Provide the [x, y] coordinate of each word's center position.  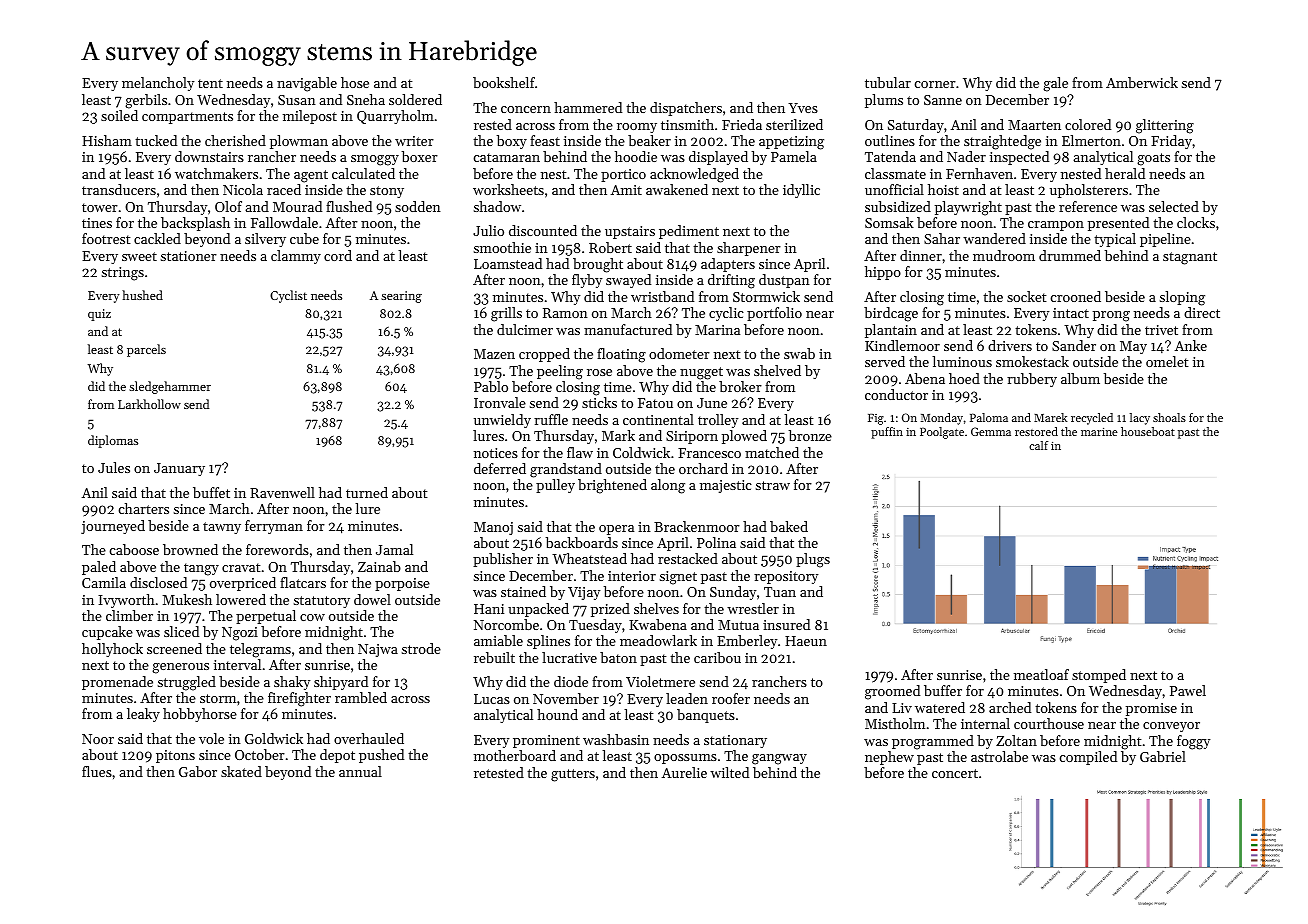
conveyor [1171, 727]
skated [241, 771]
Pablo [491, 386]
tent [210, 83]
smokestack [1032, 361]
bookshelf [504, 82]
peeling [560, 372]
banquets [706, 716]
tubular [888, 82]
